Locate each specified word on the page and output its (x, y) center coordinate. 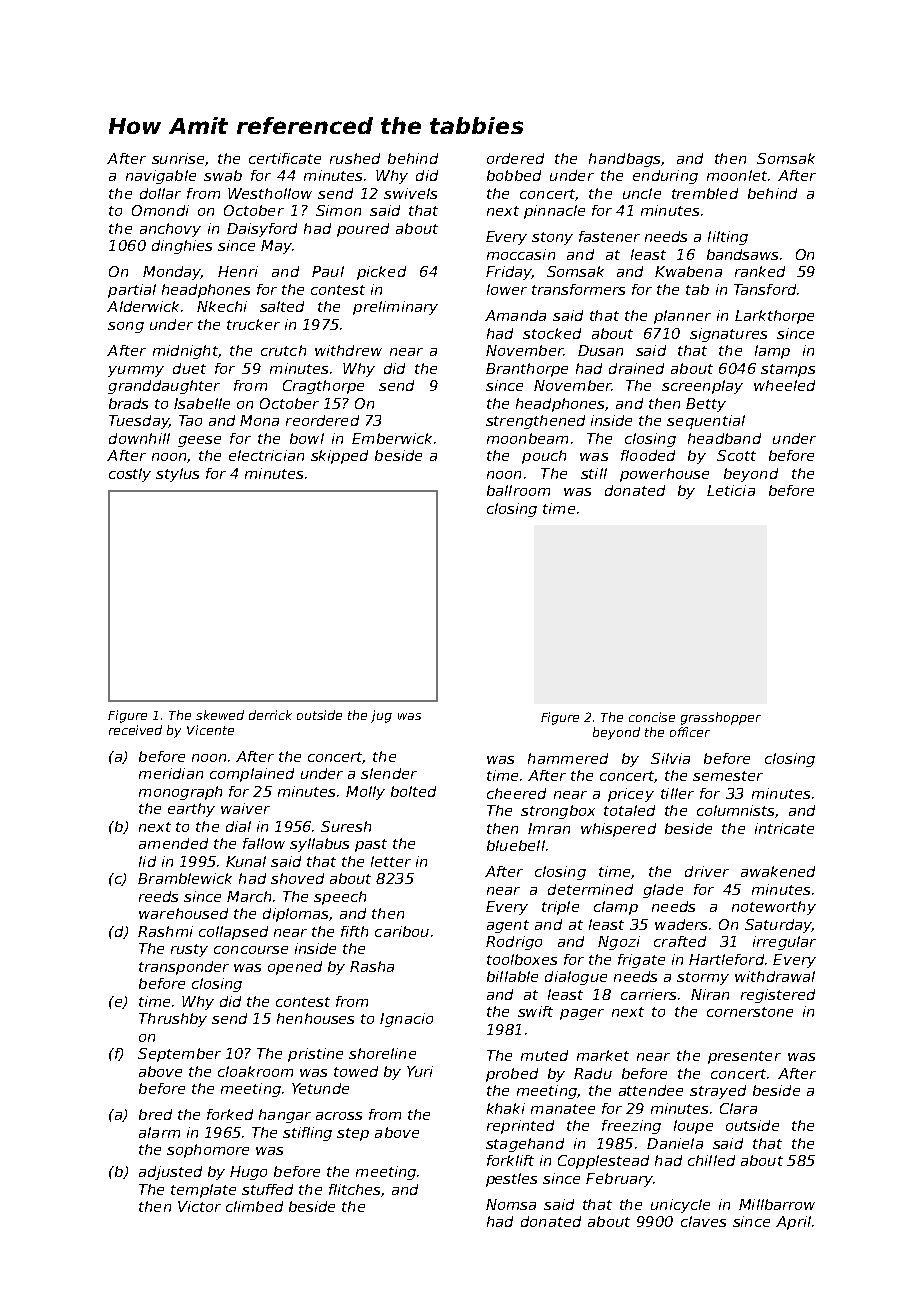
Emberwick (392, 438)
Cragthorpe (323, 387)
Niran (710, 994)
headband (724, 438)
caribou (402, 931)
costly (130, 475)
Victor (199, 1206)
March (249, 896)
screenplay (702, 387)
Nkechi (222, 306)
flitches (354, 1189)
